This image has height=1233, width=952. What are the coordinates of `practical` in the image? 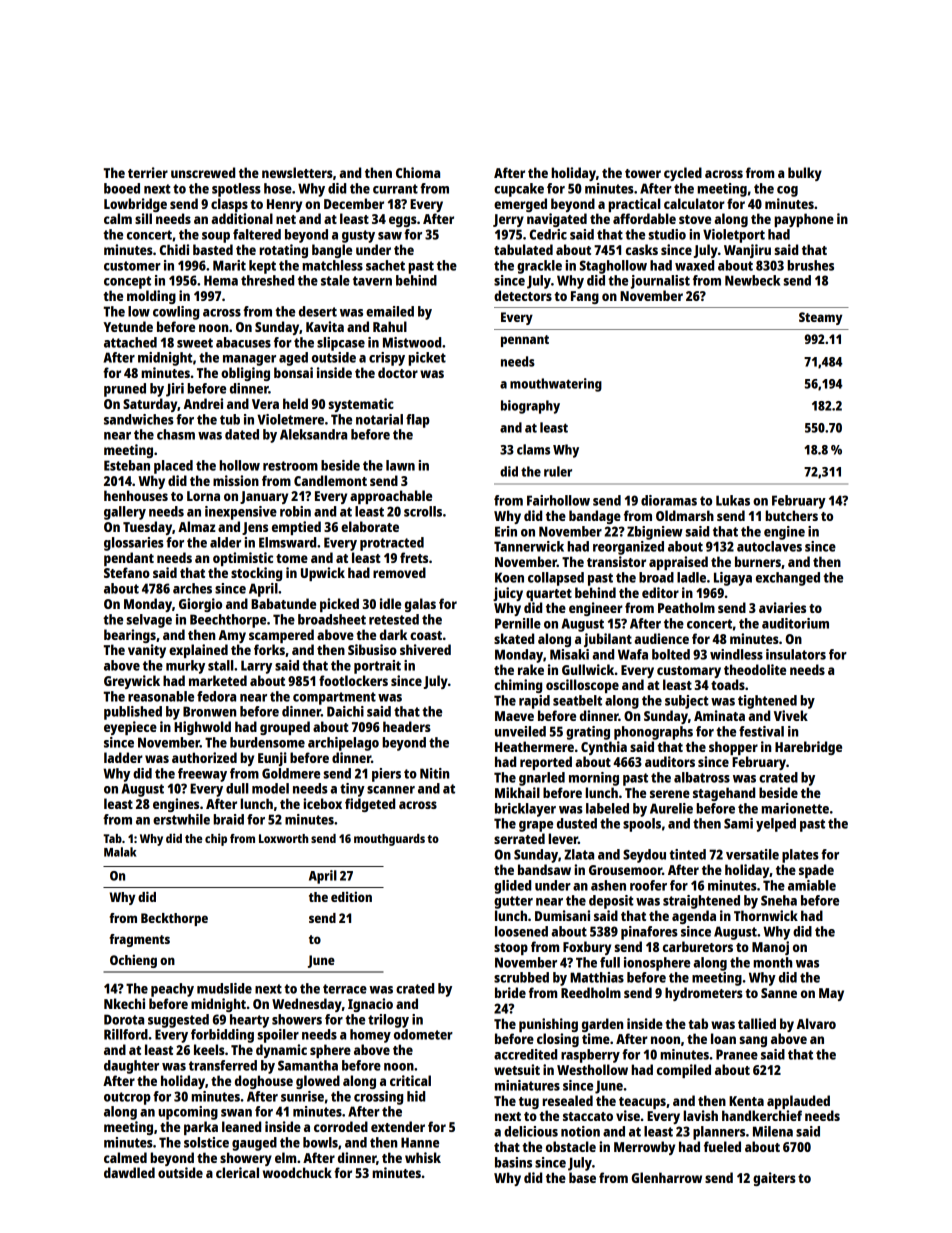 It's located at (634, 205).
